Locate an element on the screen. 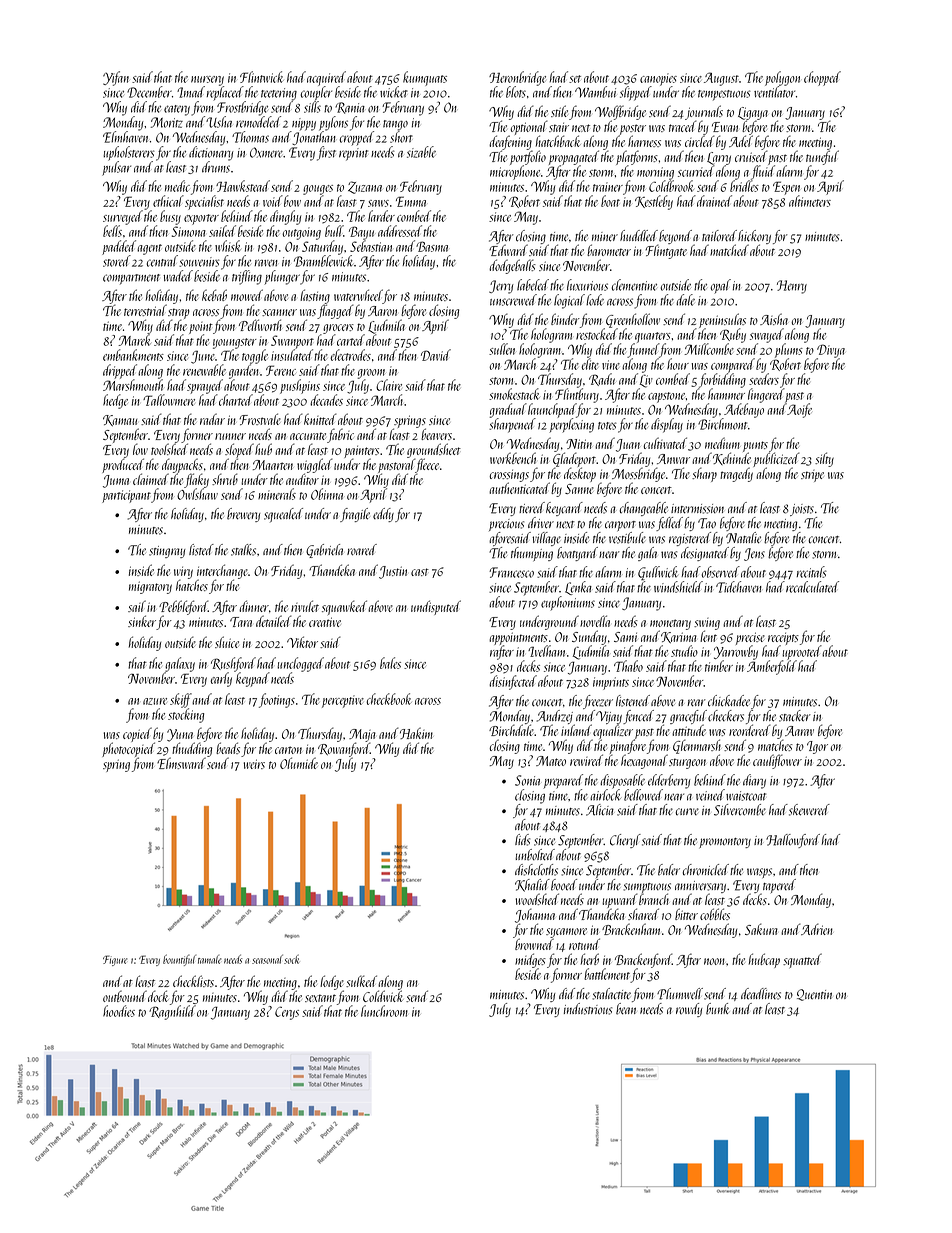  interchange is located at coordinates (222, 572).
